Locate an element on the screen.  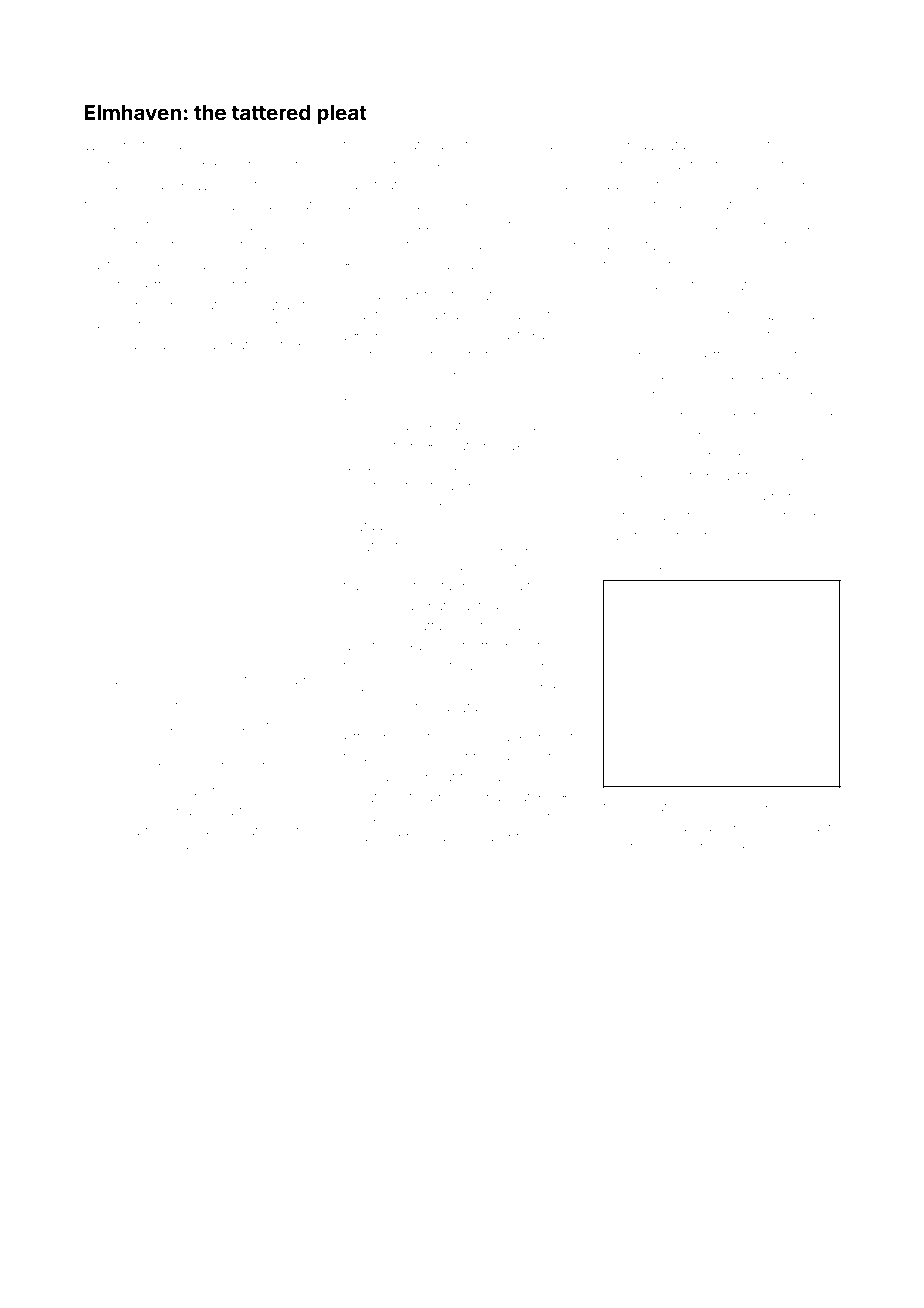
verse is located at coordinates (240, 852).
